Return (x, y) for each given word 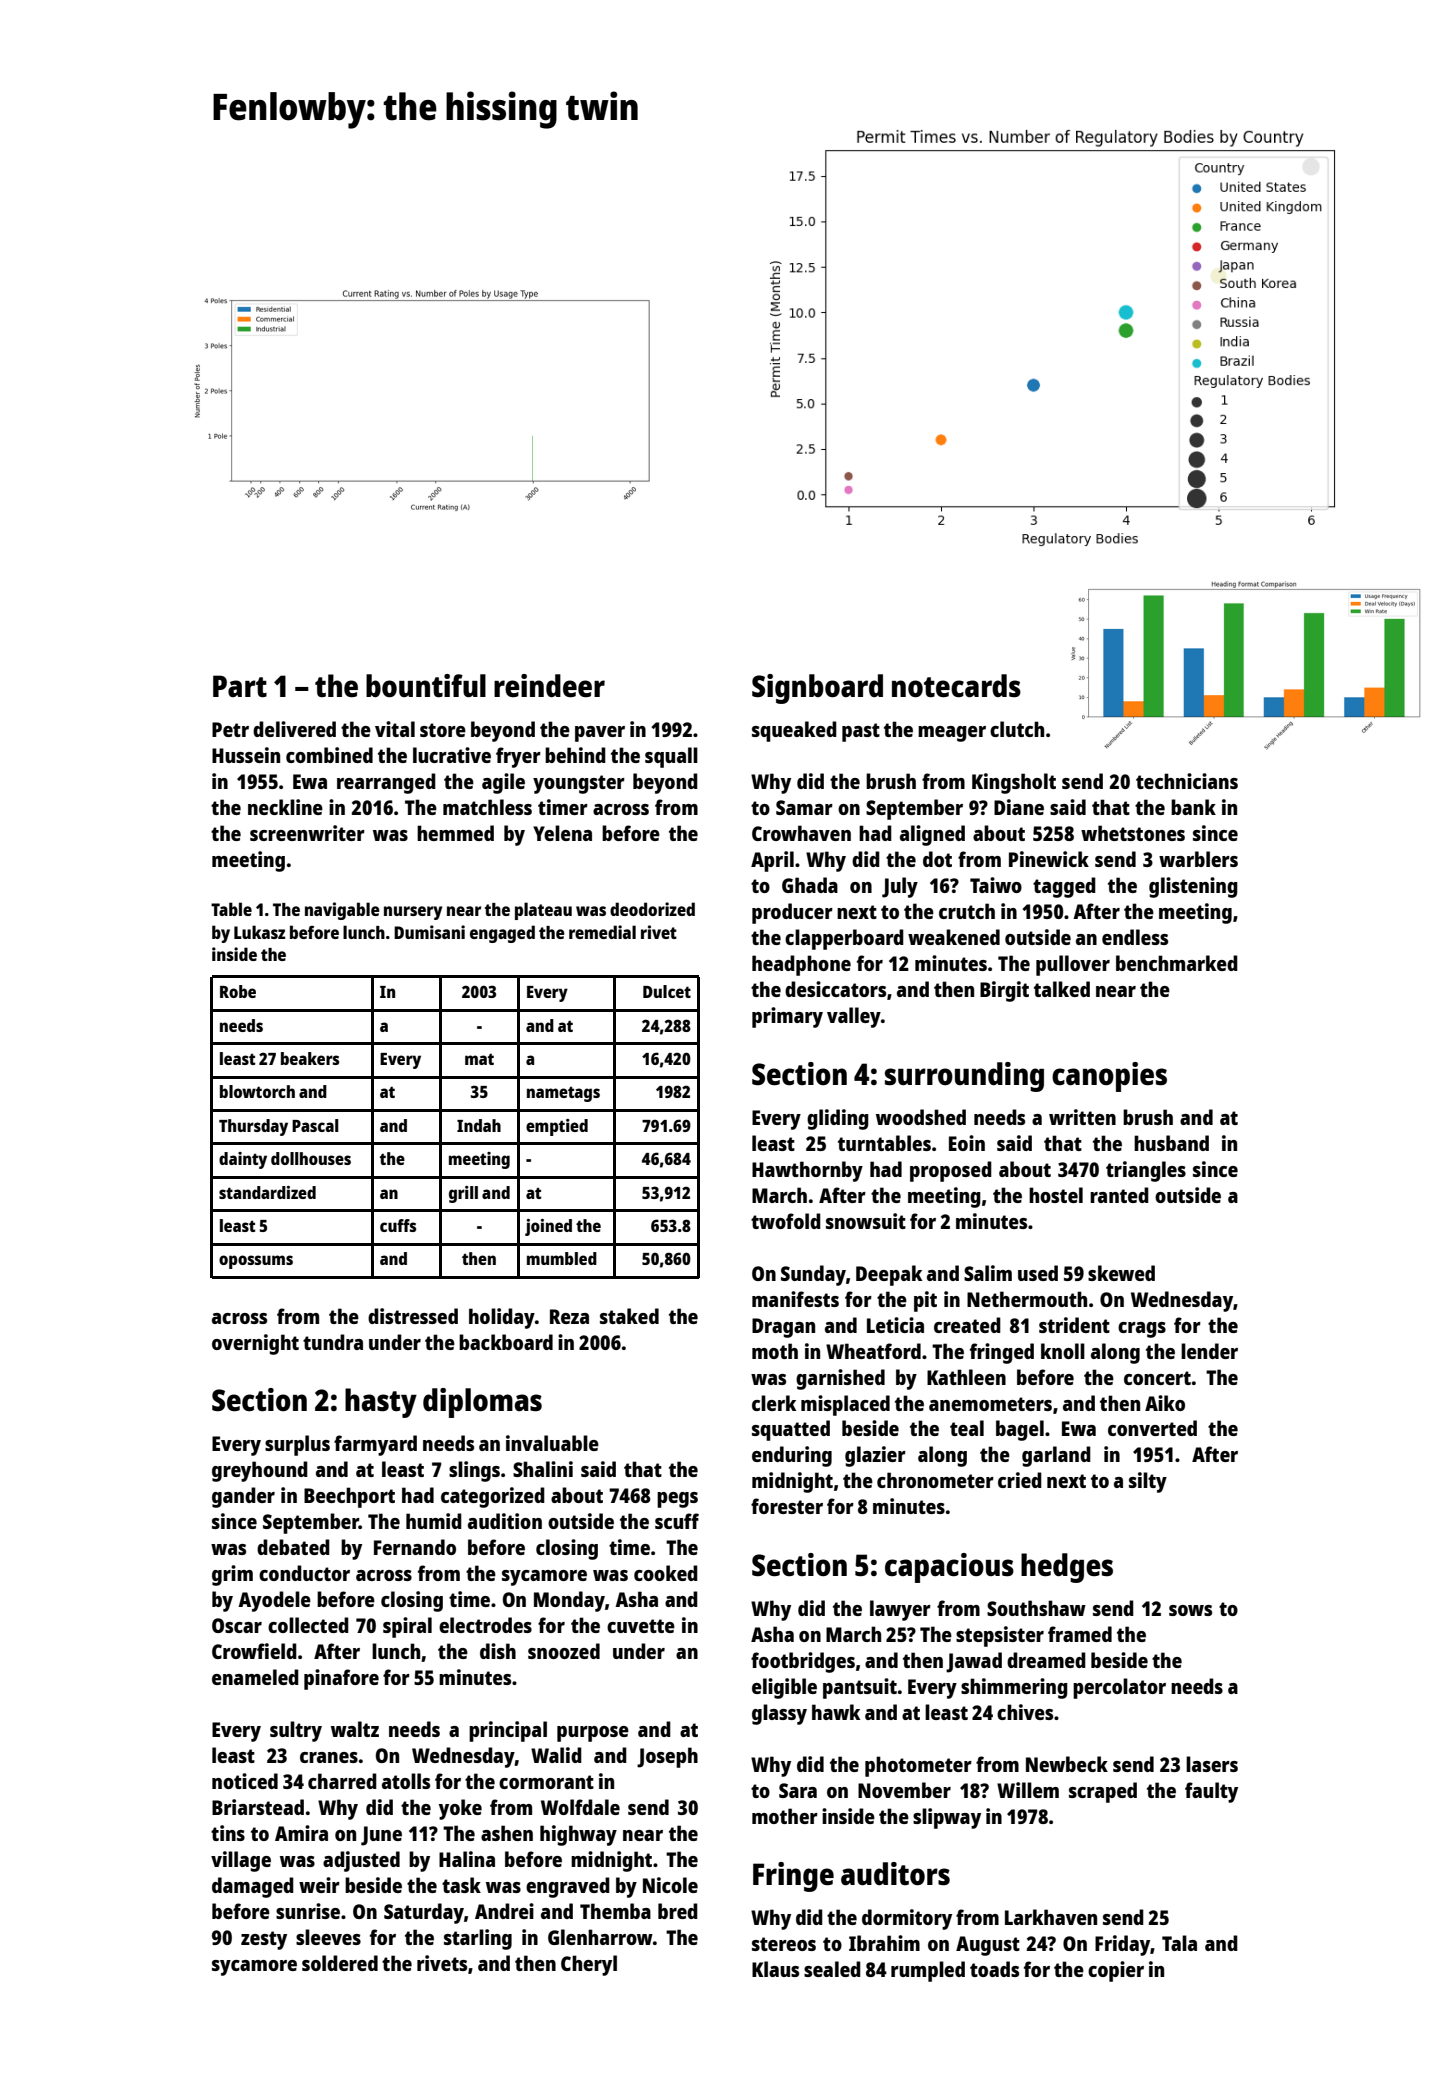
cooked (666, 1573)
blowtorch (257, 1091)
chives (1025, 1712)
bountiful (426, 685)
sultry (296, 1731)
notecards (956, 686)
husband (1171, 1143)
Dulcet (667, 991)
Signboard (817, 689)
